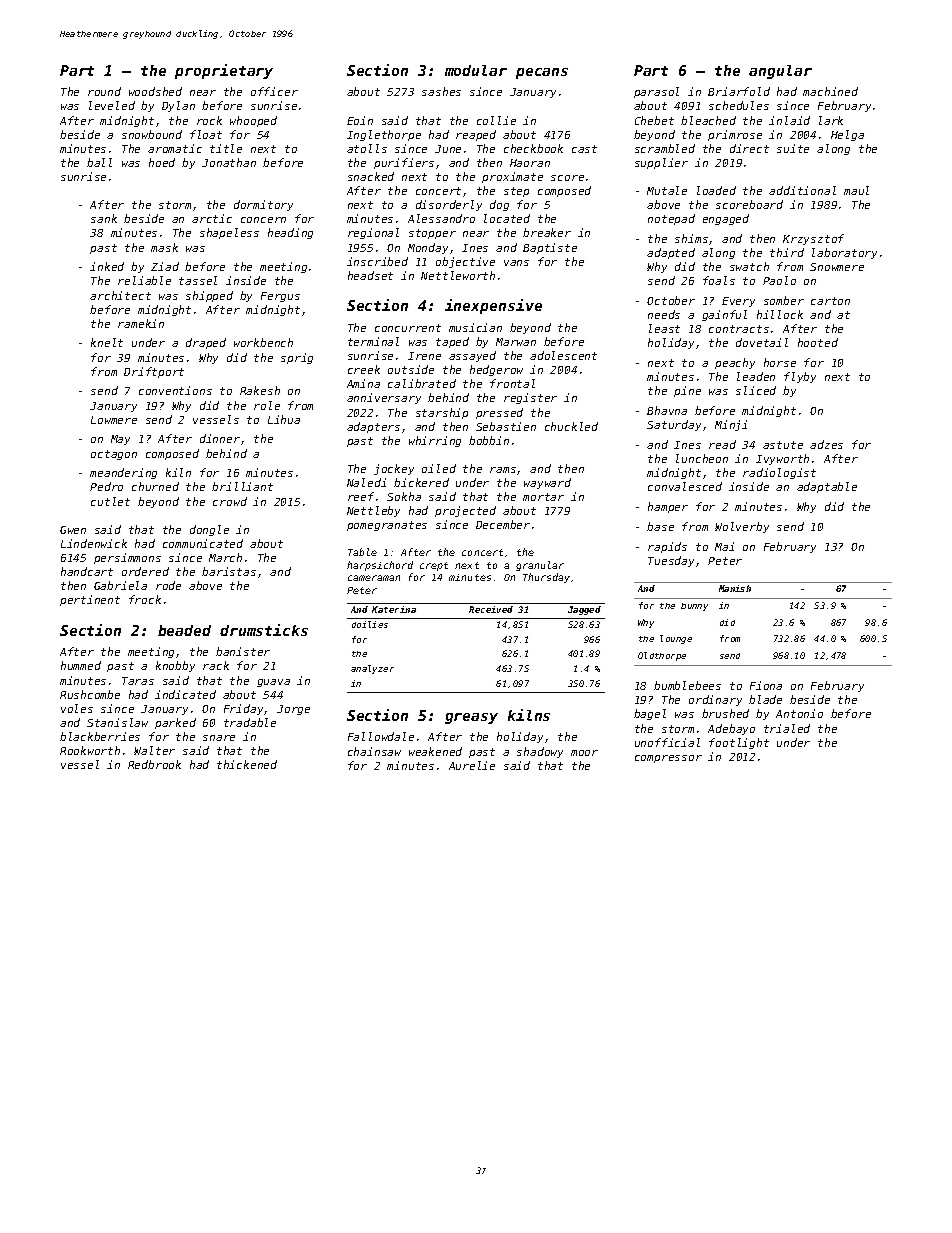 This screenshot has width=952, height=1233. Describe the element at coordinates (493, 306) in the screenshot. I see `inexpensive` at that location.
